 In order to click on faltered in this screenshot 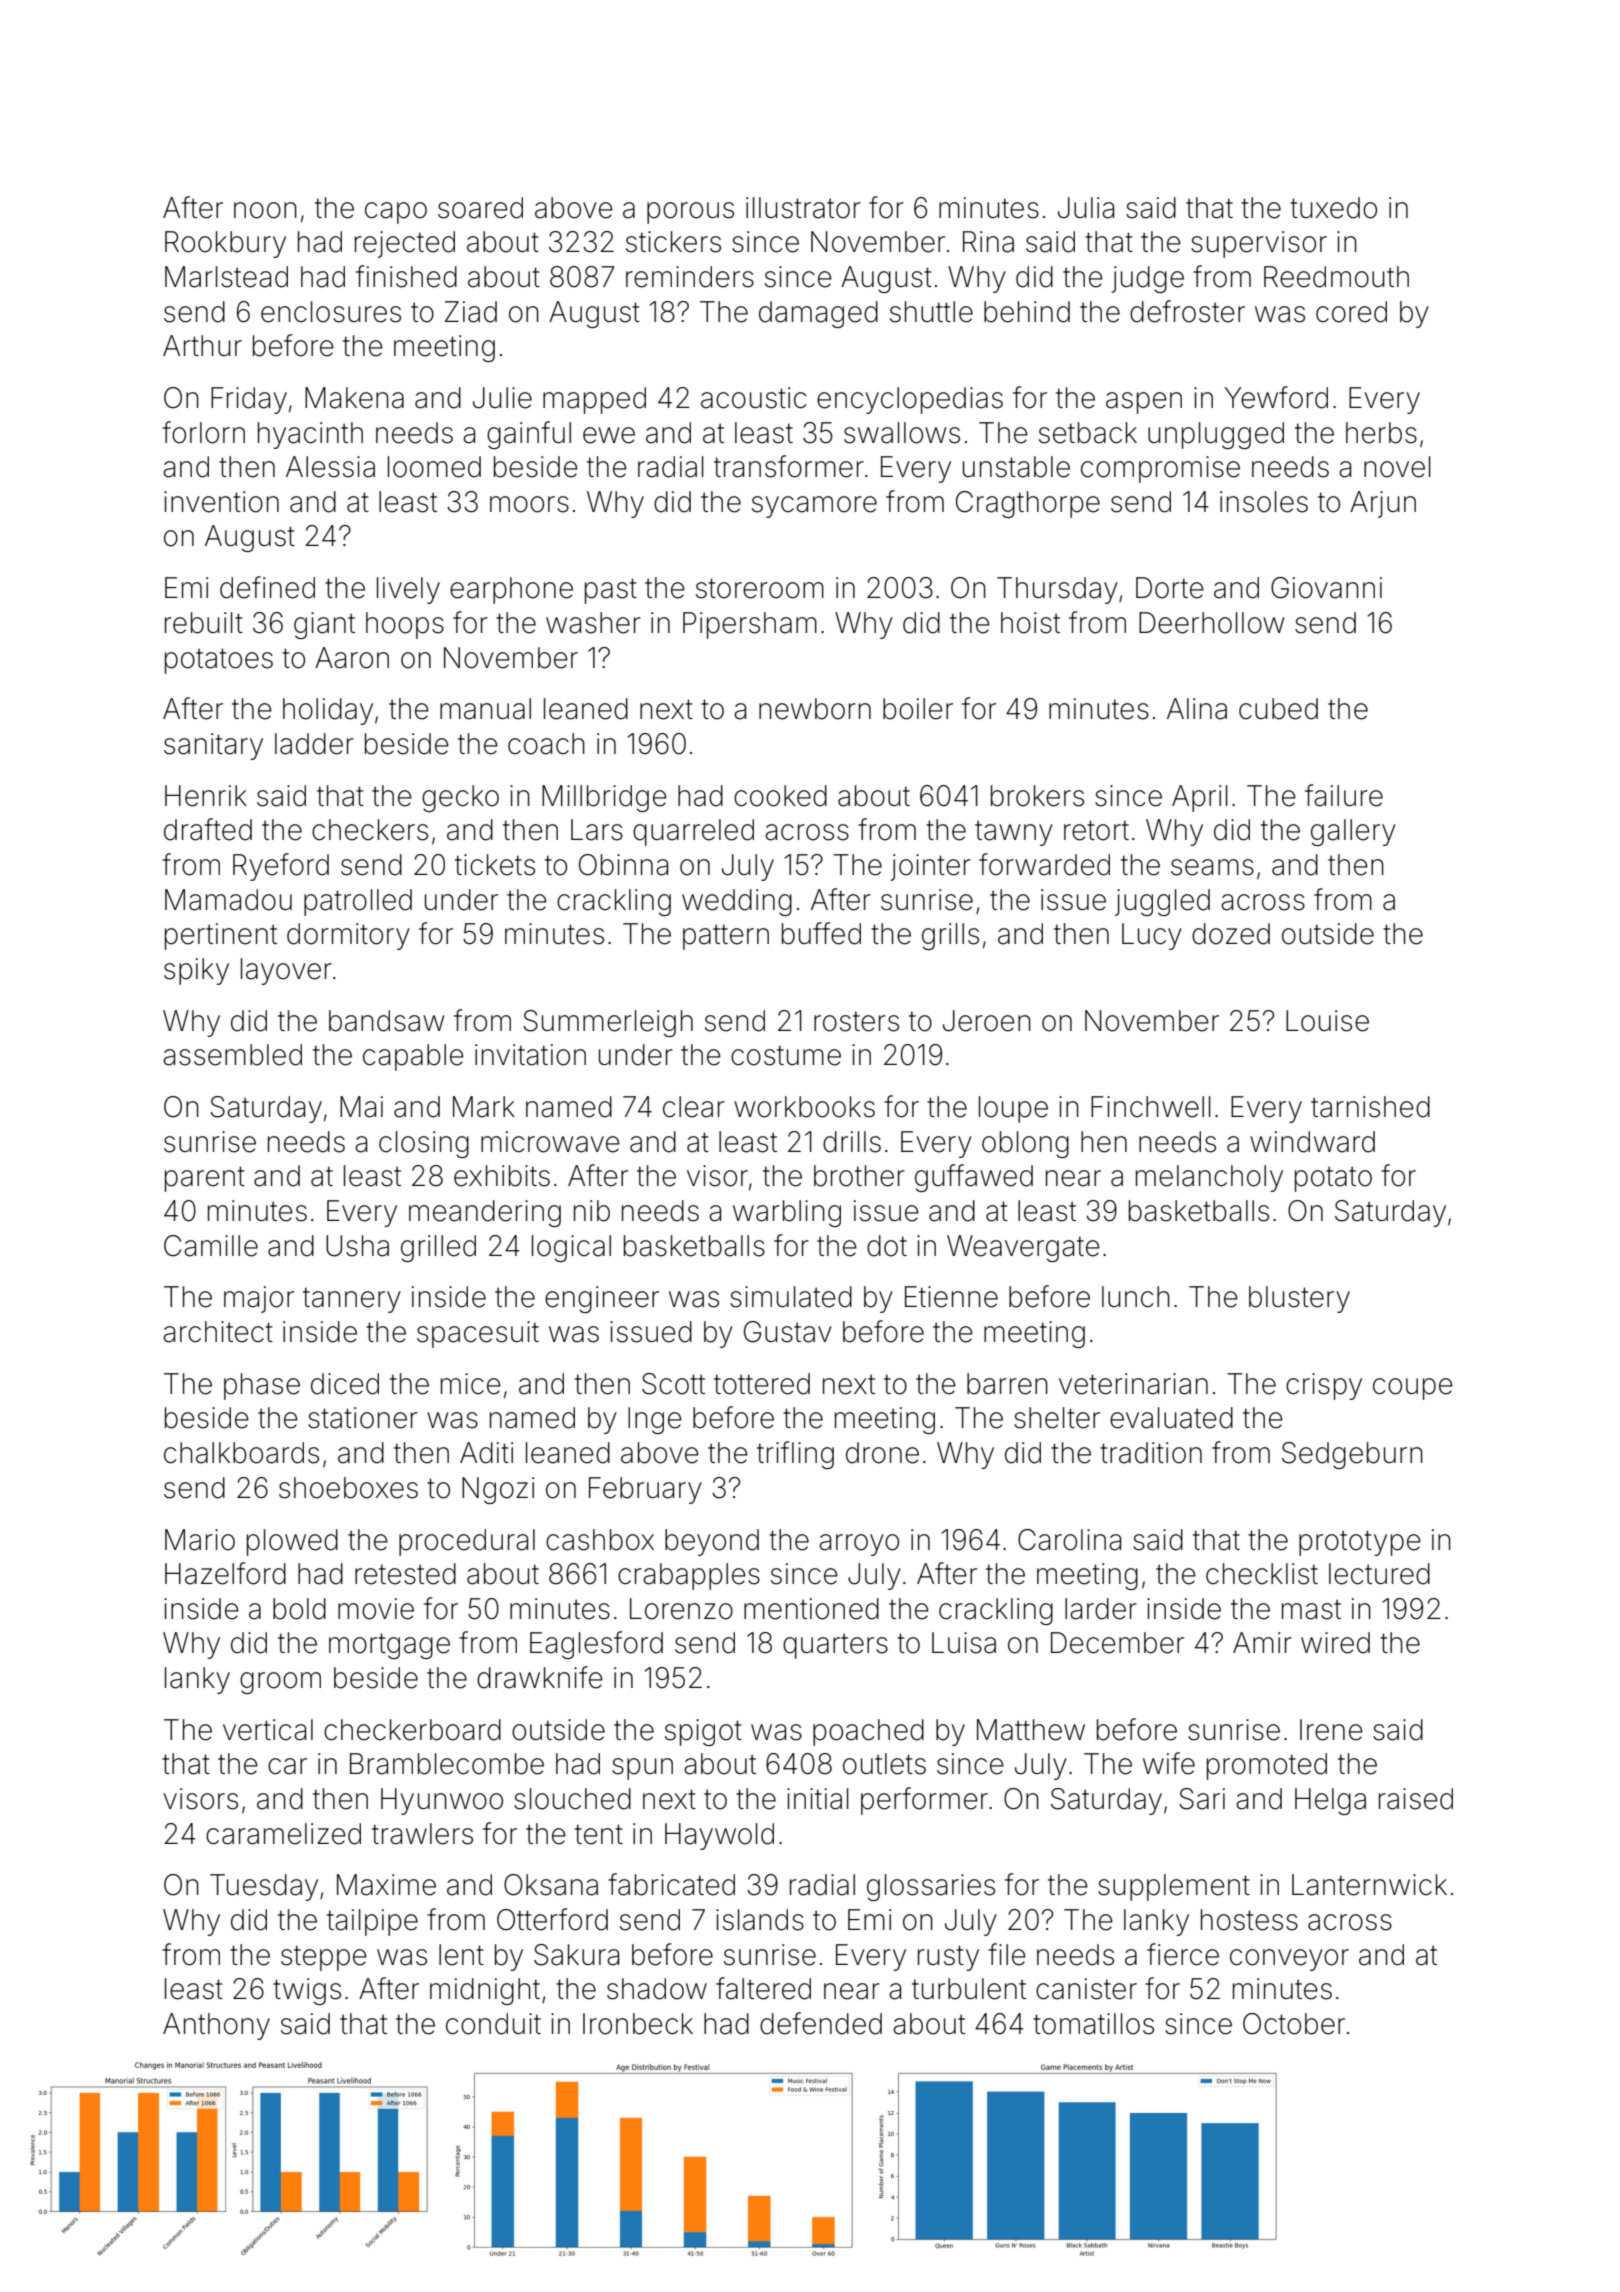, I will do `click(763, 1988)`.
